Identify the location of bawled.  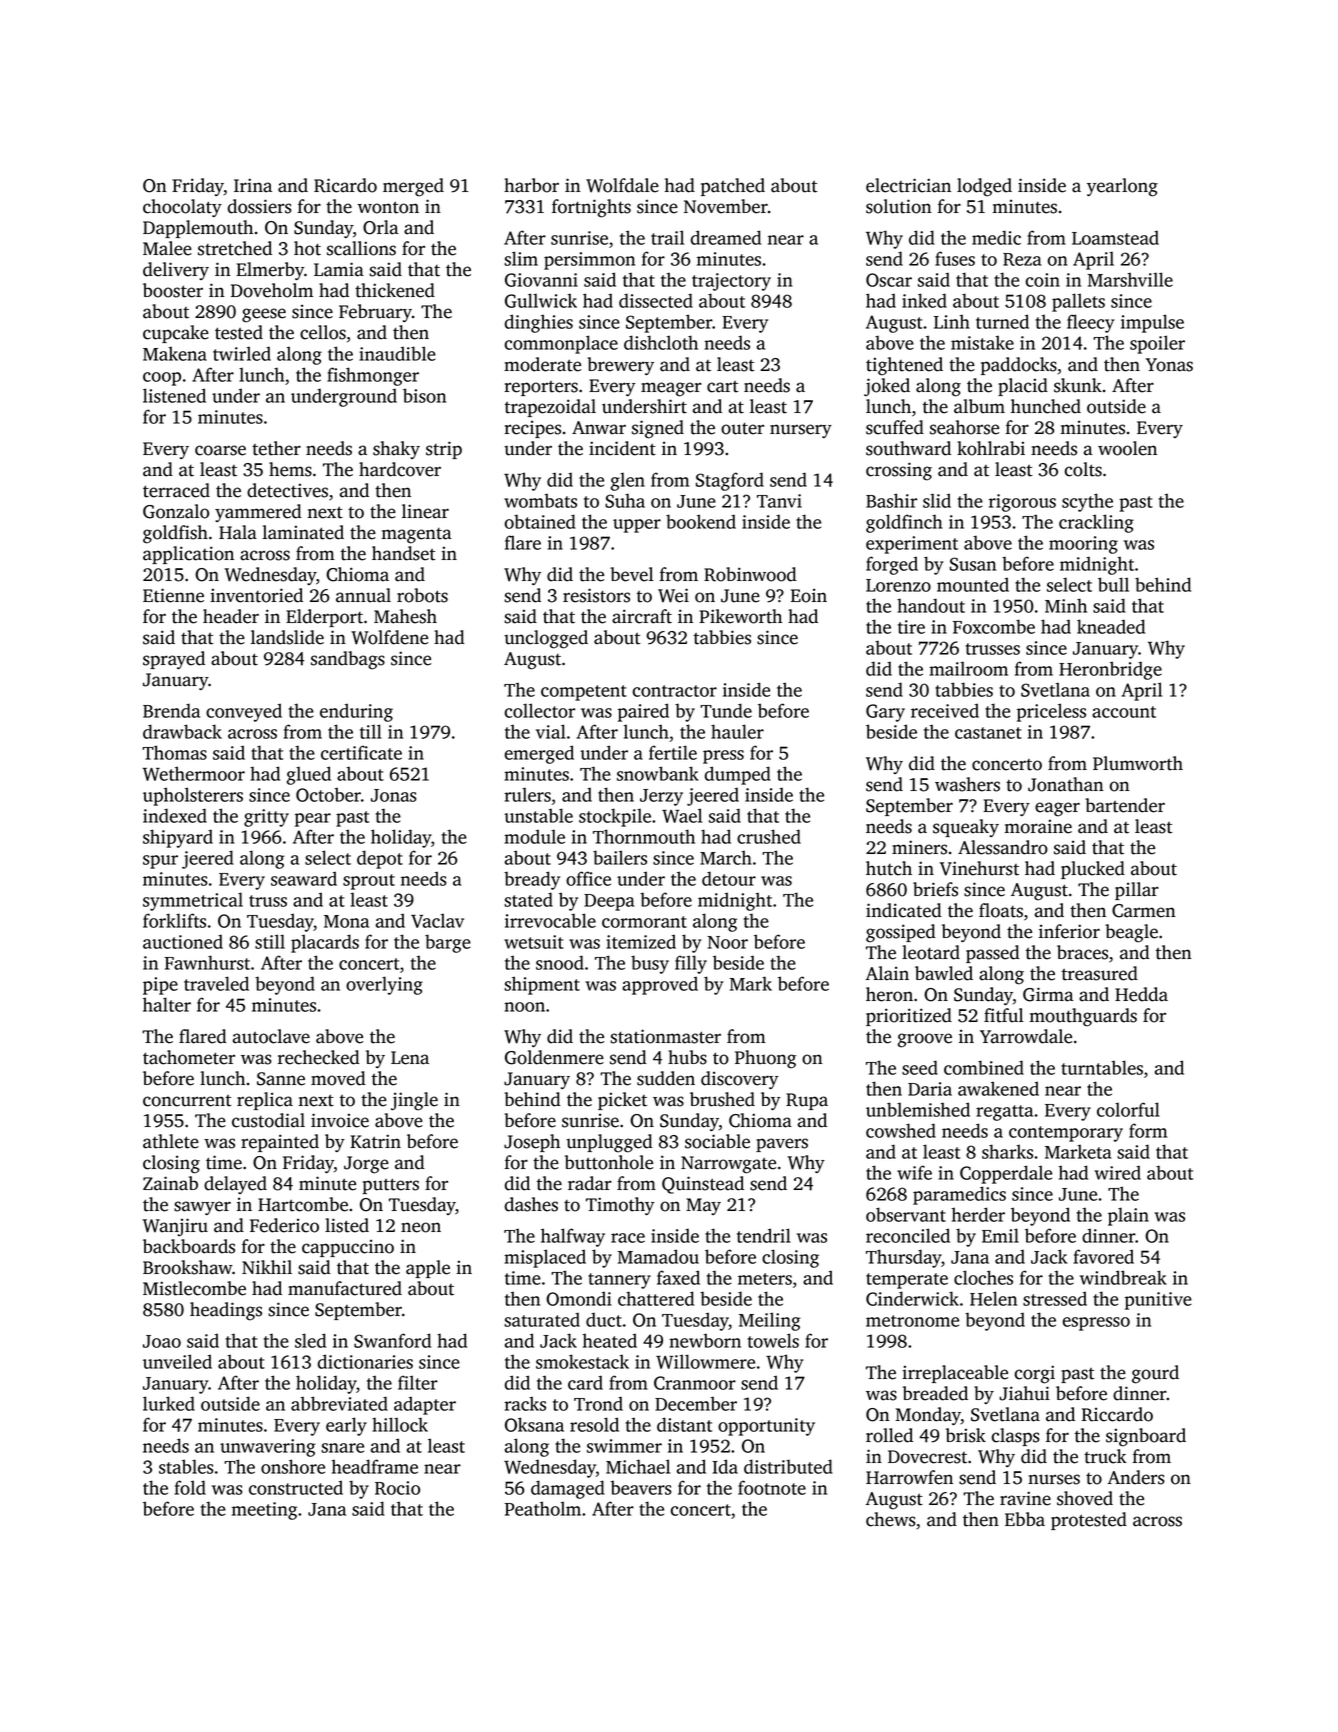
(944, 973).
